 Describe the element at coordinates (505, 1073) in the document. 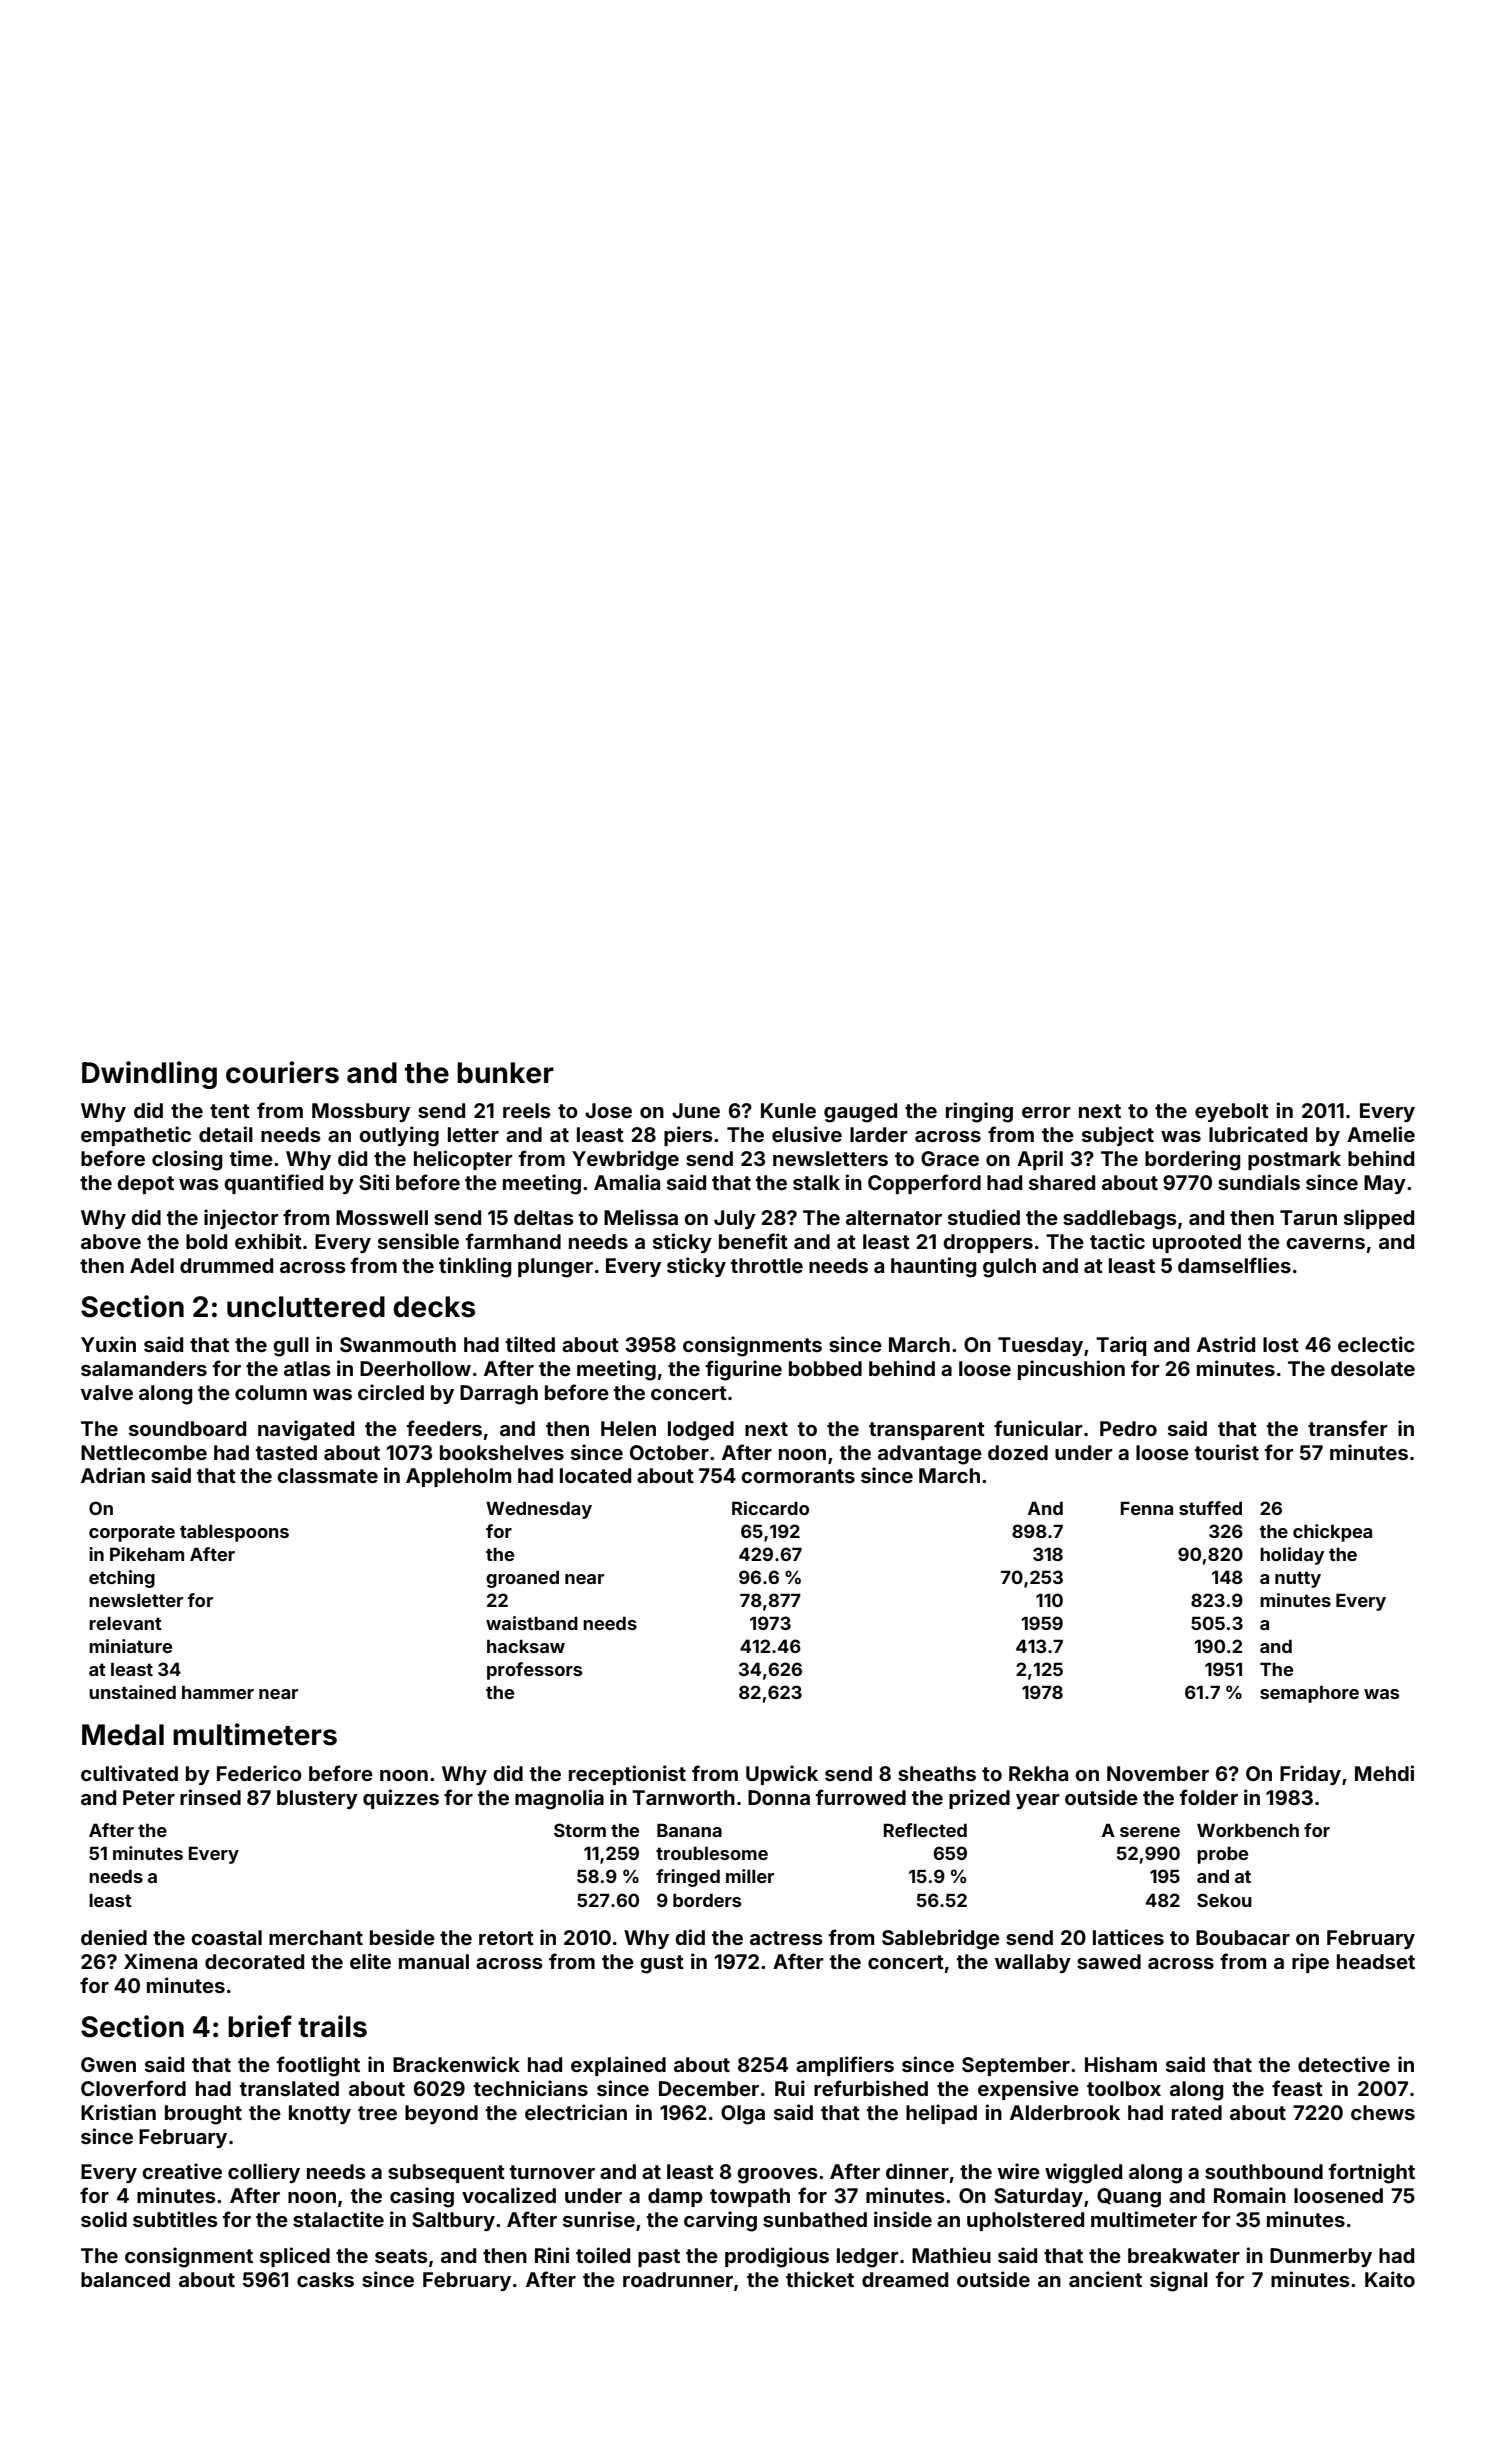

I see `bunker` at that location.
